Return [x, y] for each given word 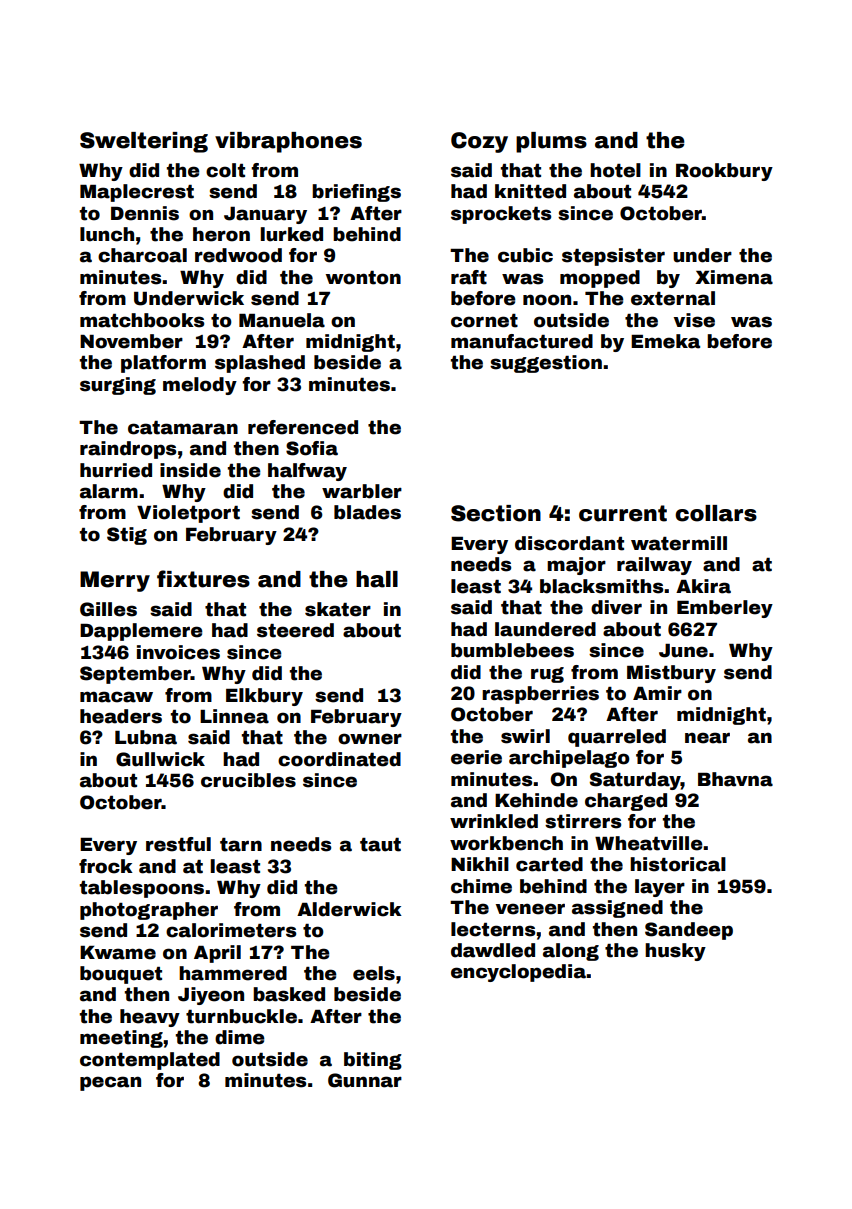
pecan [110, 1083]
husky [675, 952]
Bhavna [735, 779]
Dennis [145, 213]
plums [551, 142]
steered [295, 630]
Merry [115, 581]
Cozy [479, 142]
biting [373, 1061]
